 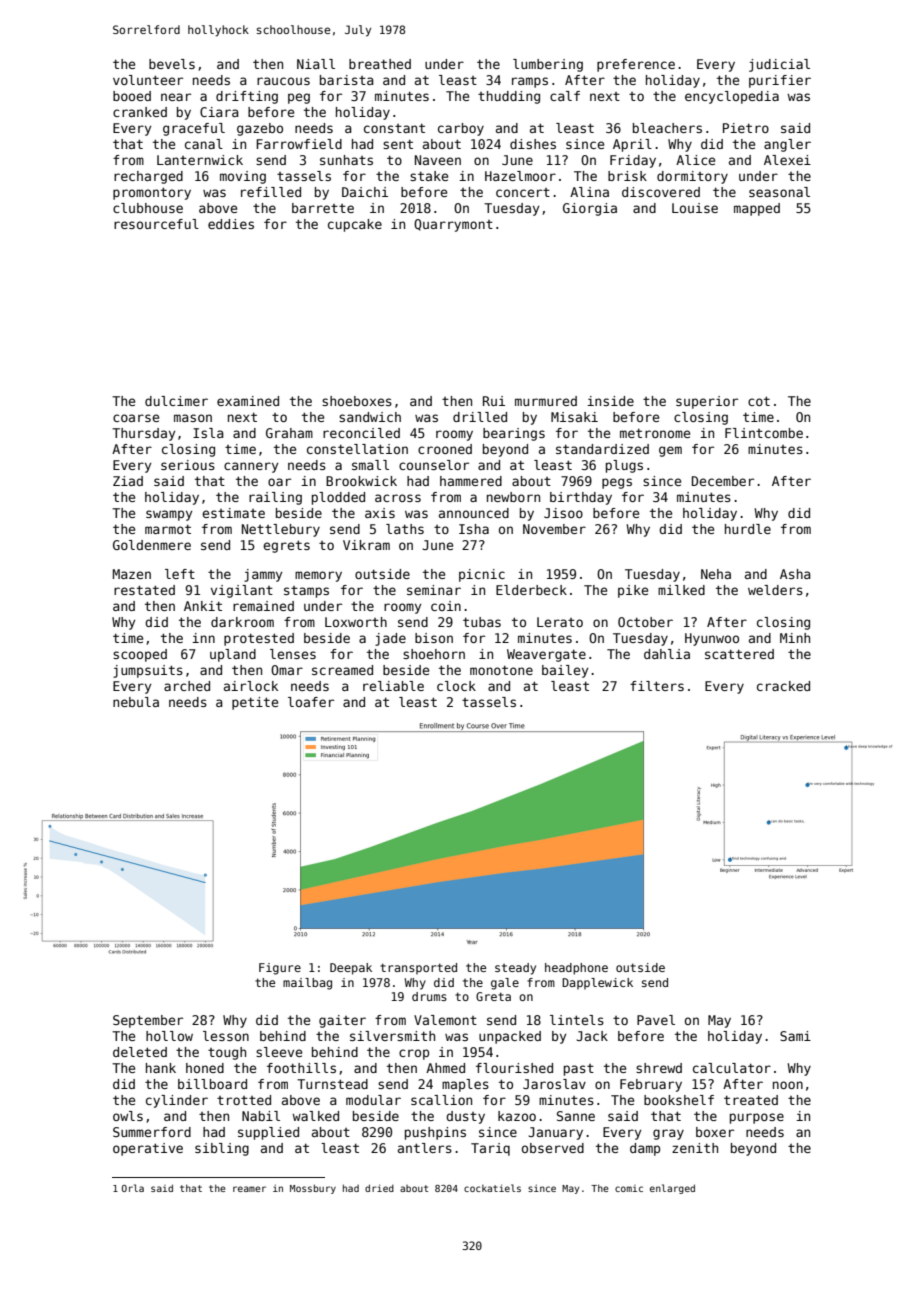 What do you see at coordinates (434, 654) in the image?
I see `shoehorn` at bounding box center [434, 654].
